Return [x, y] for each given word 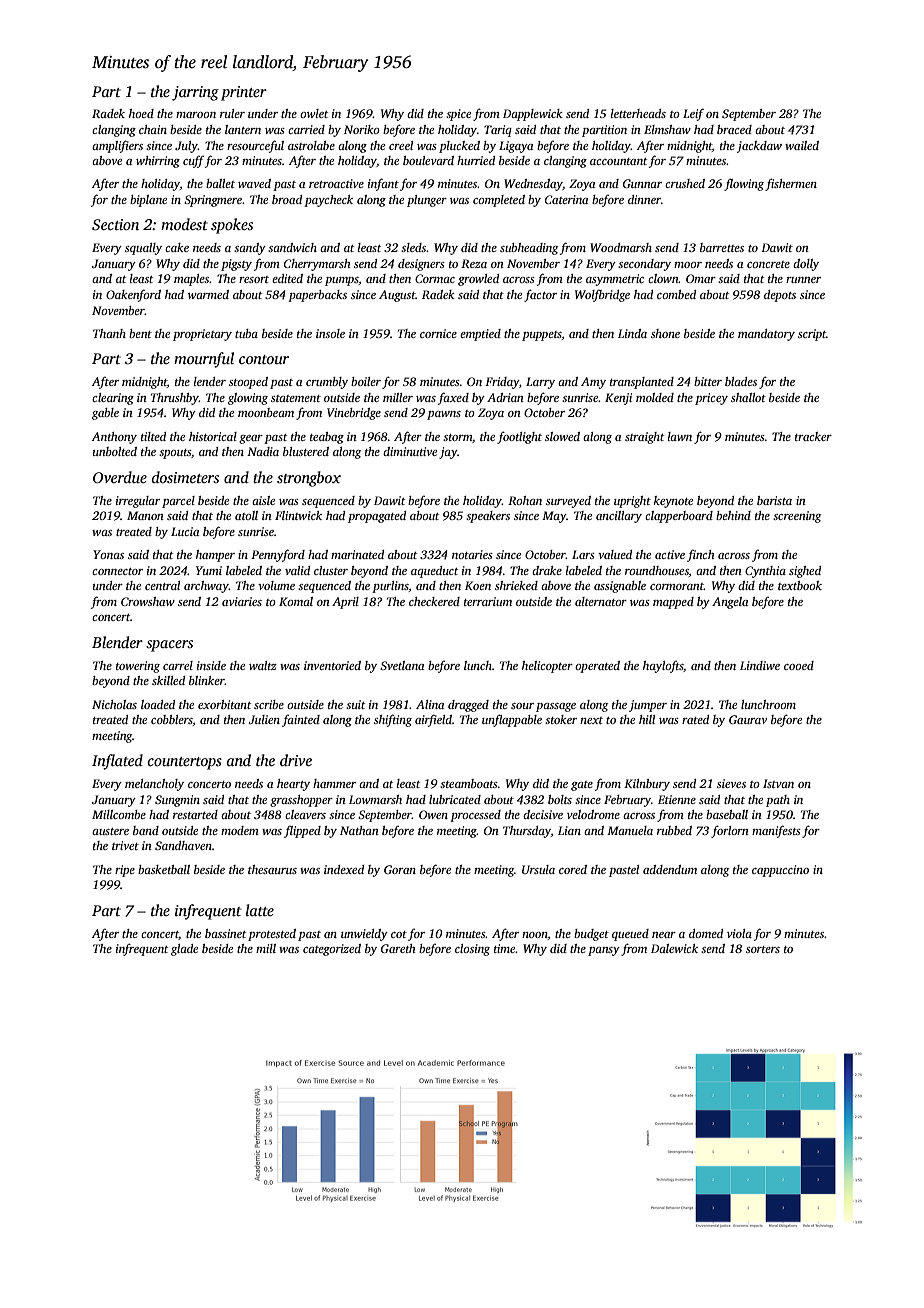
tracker [813, 436]
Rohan [525, 500]
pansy [604, 951]
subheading [529, 249]
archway [206, 587]
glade [184, 950]
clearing [113, 399]
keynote [673, 502]
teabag [327, 438]
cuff [193, 162]
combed [676, 294]
